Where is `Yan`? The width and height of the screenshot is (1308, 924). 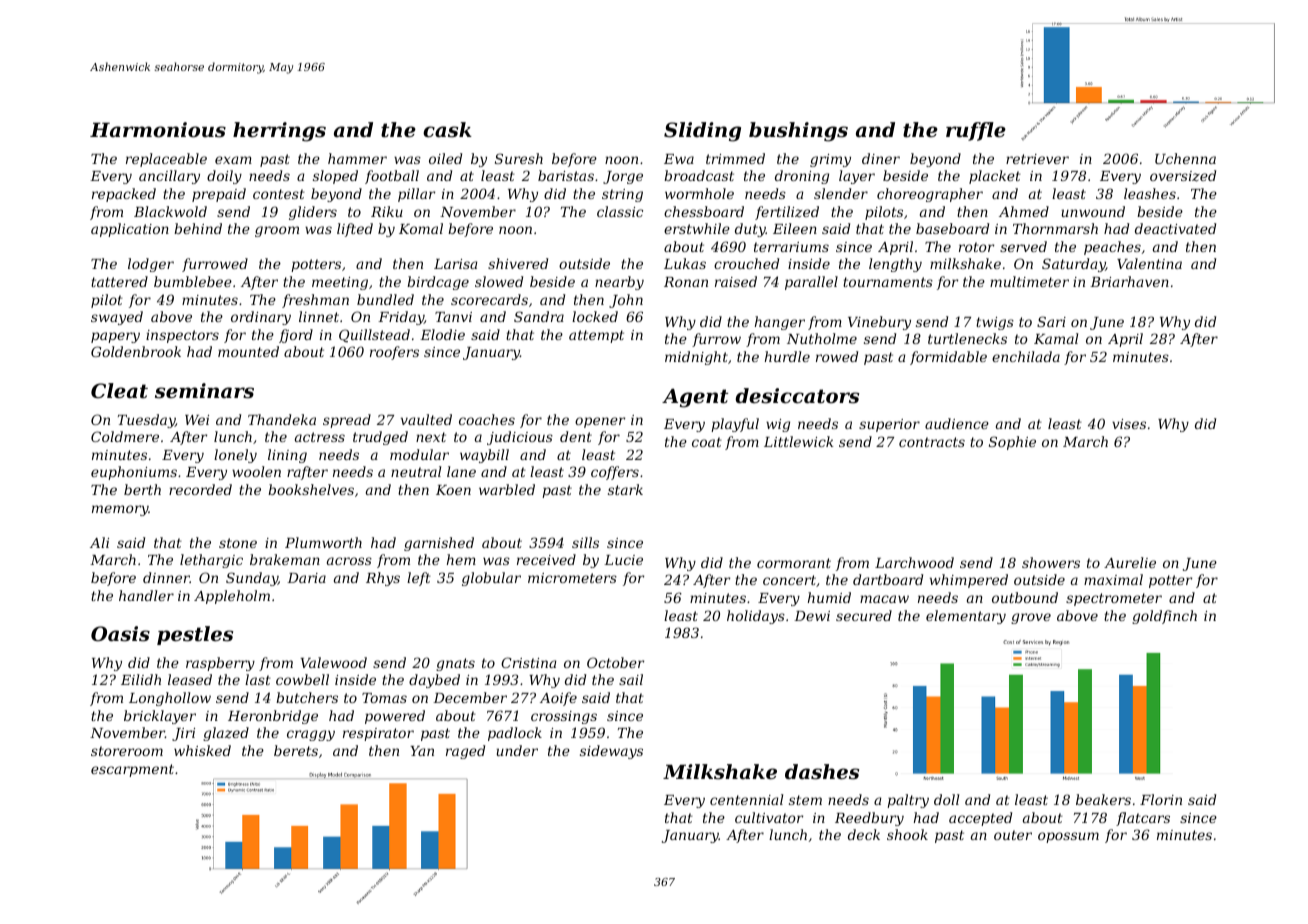 Yan is located at coordinates (422, 751).
